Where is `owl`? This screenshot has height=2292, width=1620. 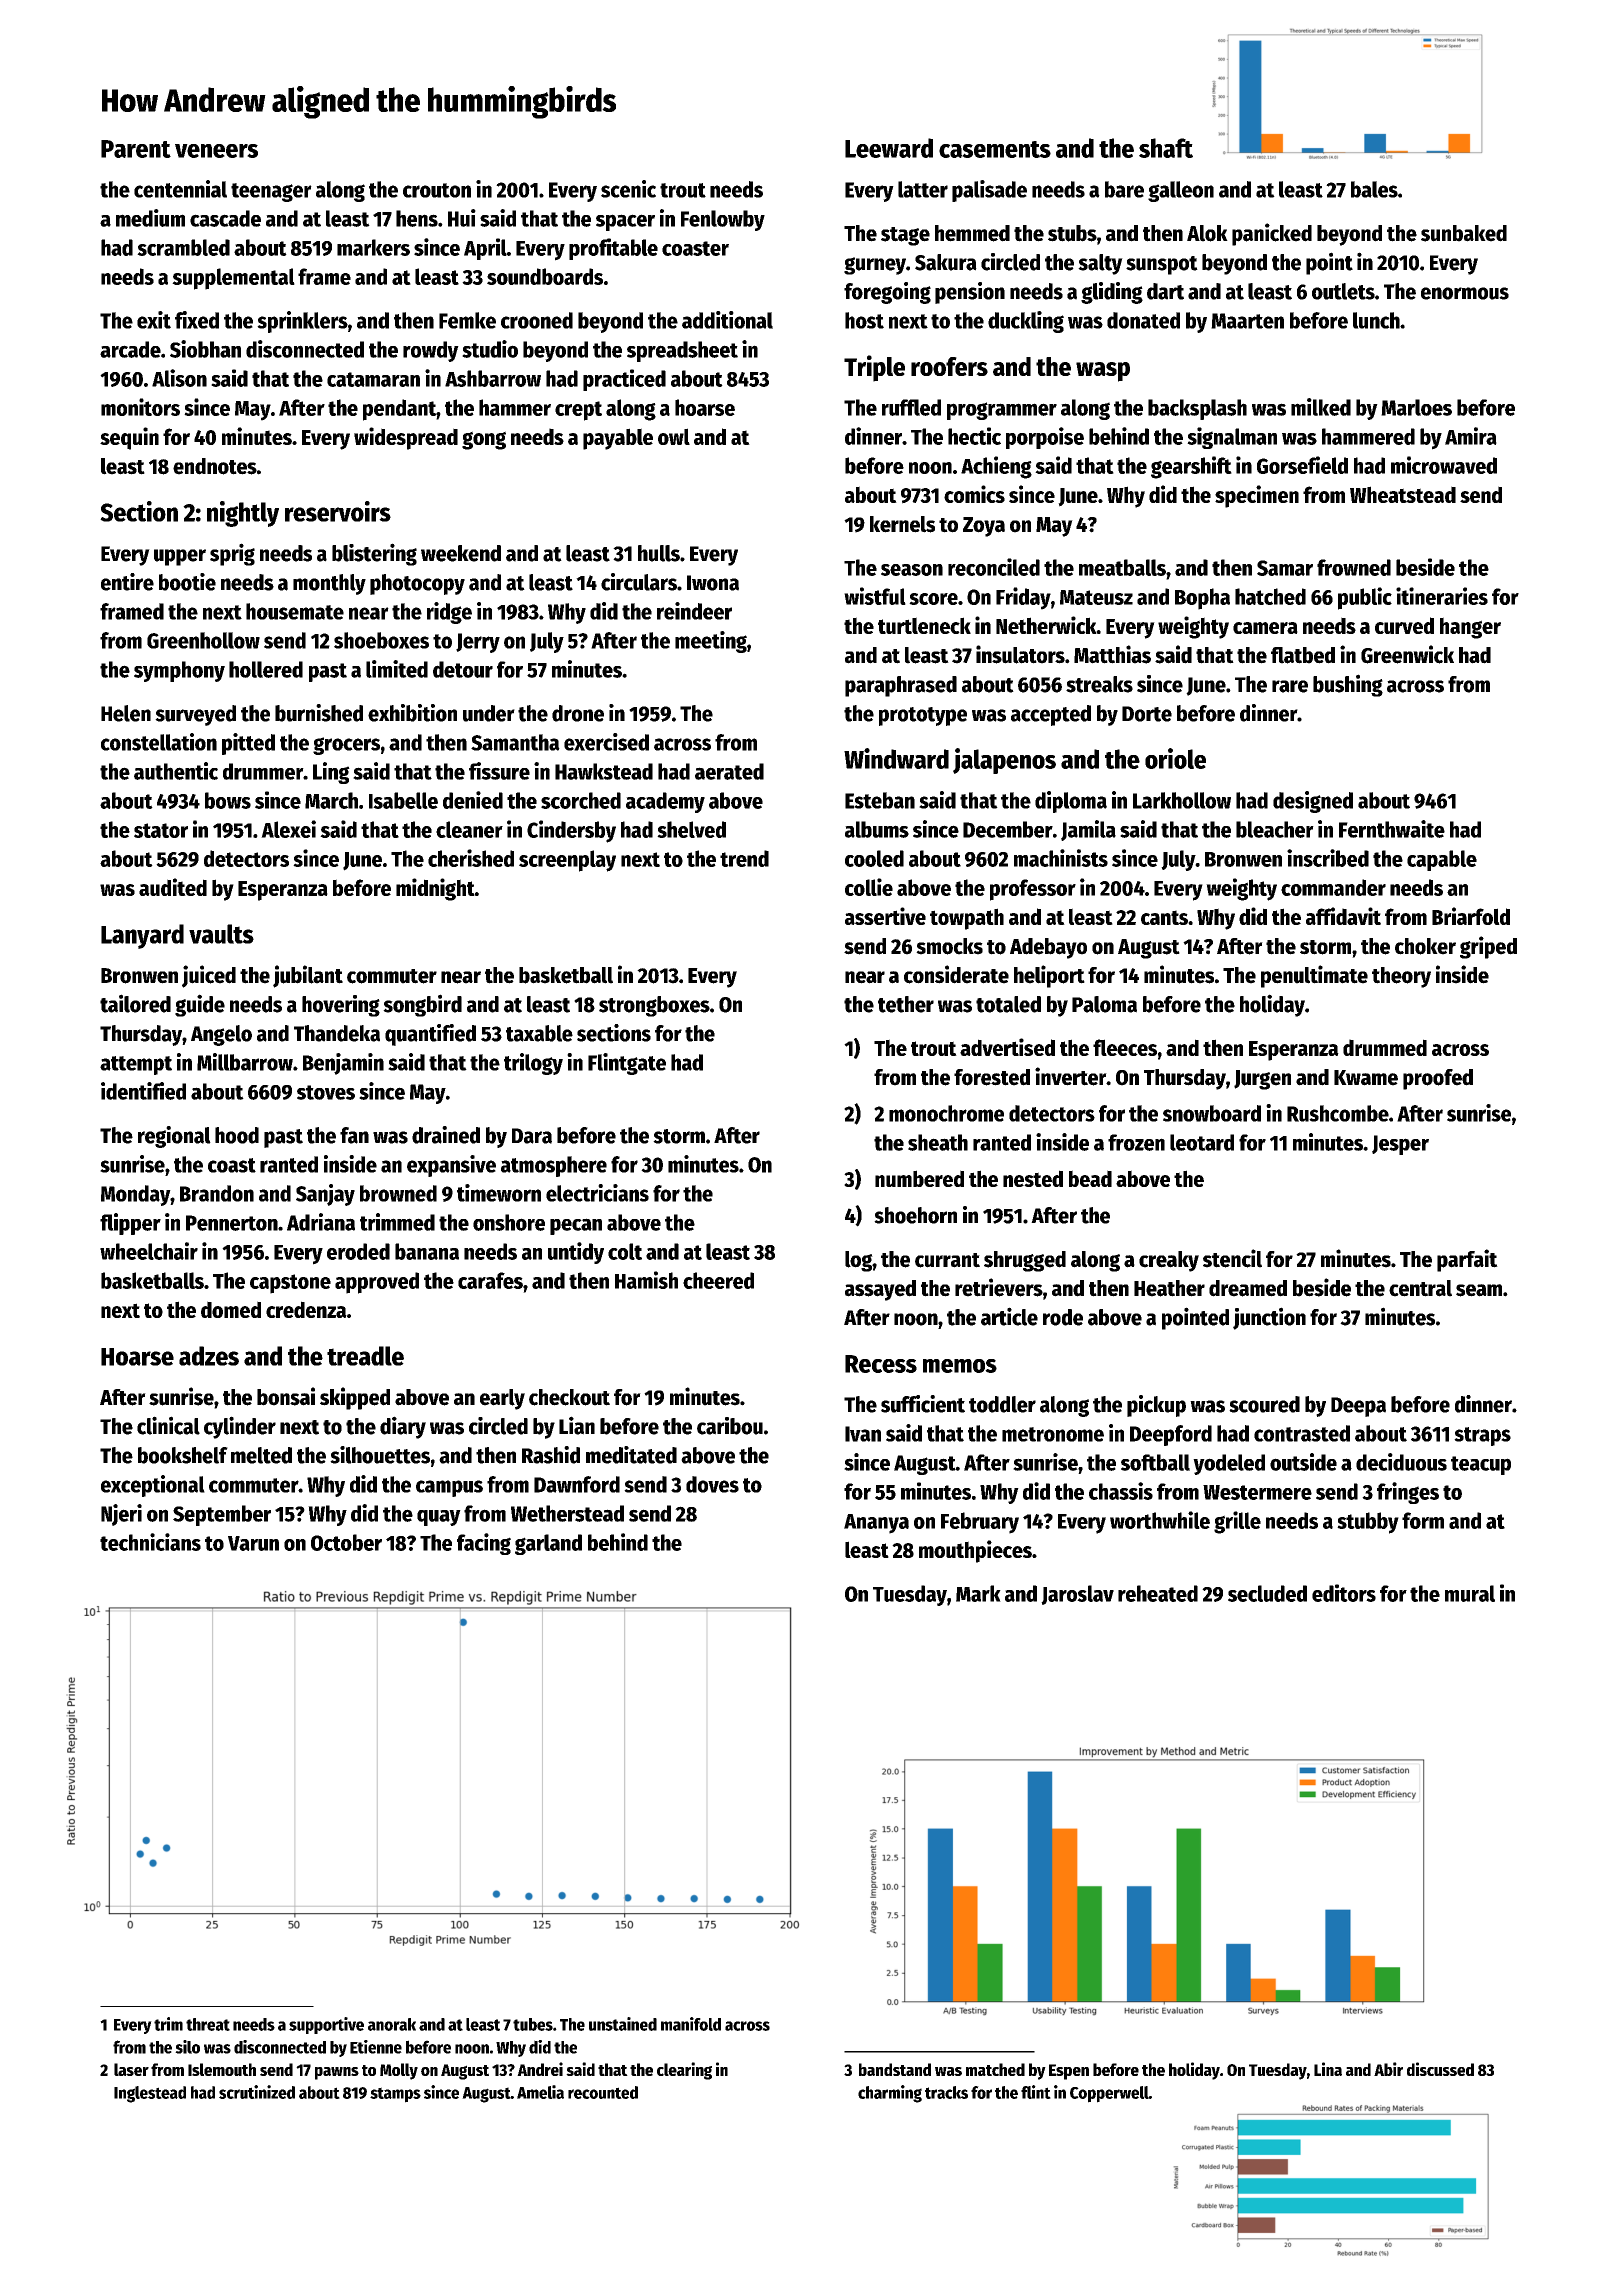
owl is located at coordinates (674, 436).
